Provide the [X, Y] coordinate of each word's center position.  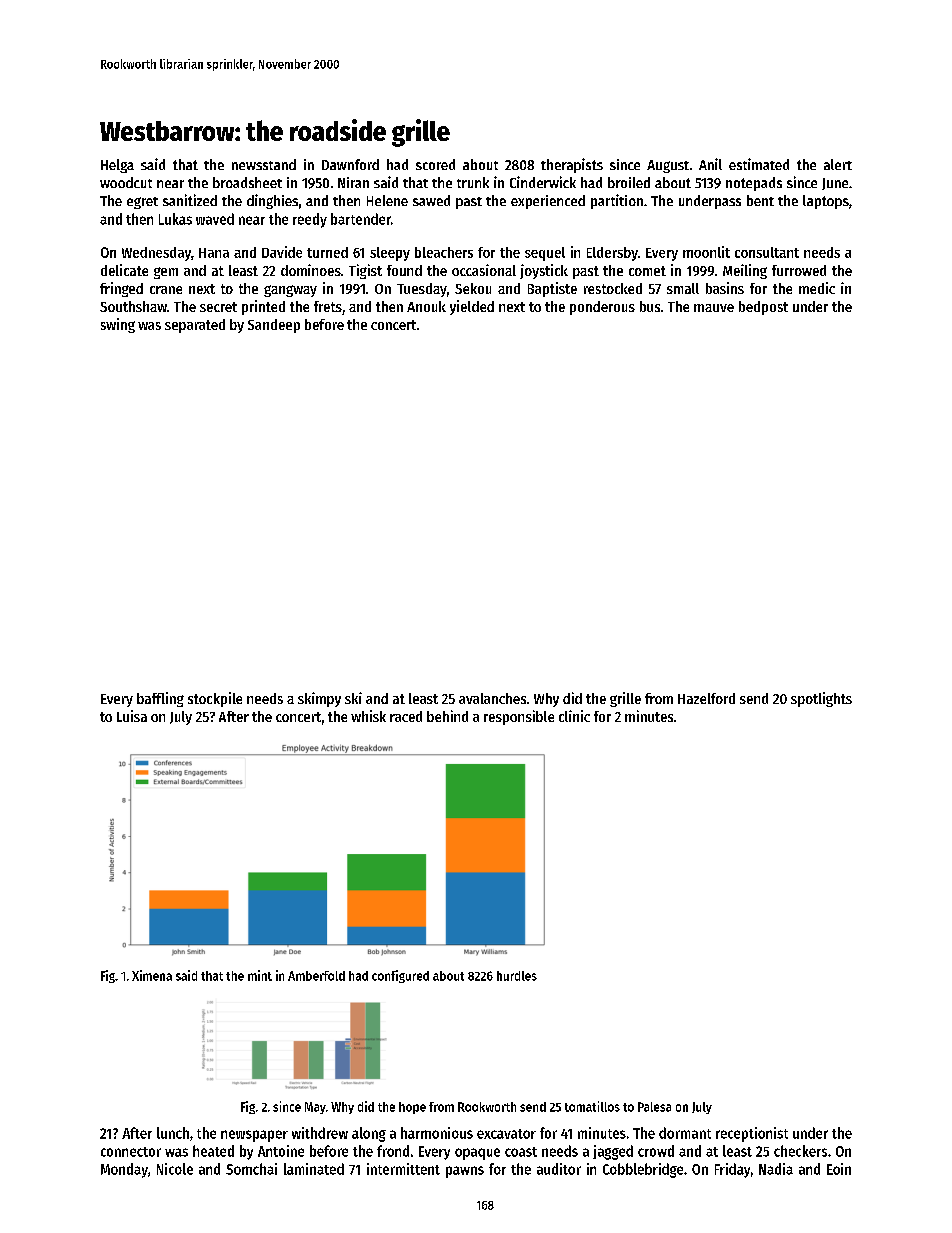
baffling [160, 699]
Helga [117, 166]
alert [838, 164]
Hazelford [706, 698]
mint [260, 975]
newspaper [254, 1136]
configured [400, 976]
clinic [574, 716]
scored [435, 164]
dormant [685, 1133]
